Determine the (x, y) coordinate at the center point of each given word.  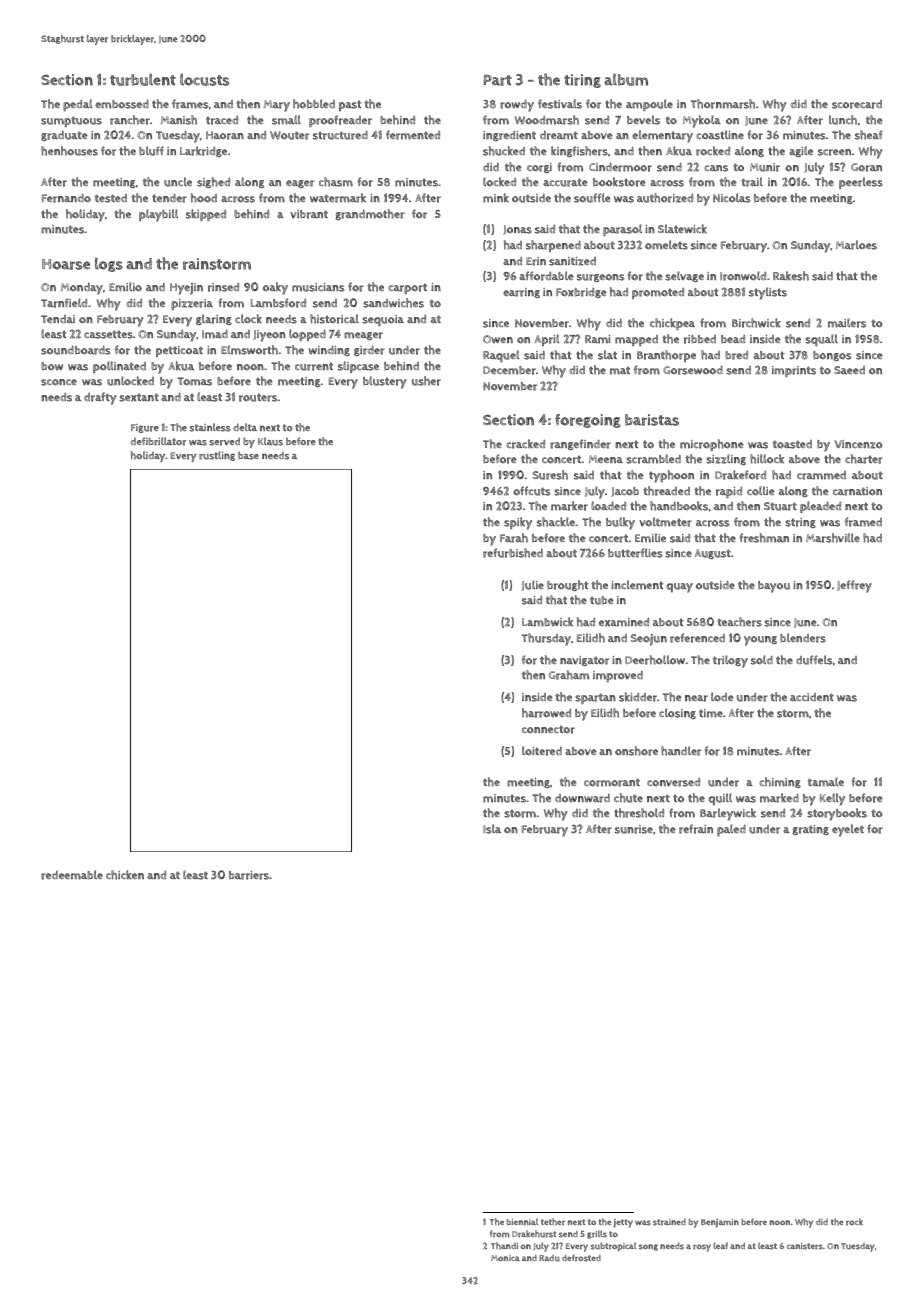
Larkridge (203, 151)
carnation (857, 491)
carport (407, 288)
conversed (673, 782)
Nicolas (732, 198)
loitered (542, 751)
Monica (505, 1258)
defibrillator (158, 441)
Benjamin (720, 1223)
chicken (125, 875)
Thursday (546, 639)
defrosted (581, 1258)
